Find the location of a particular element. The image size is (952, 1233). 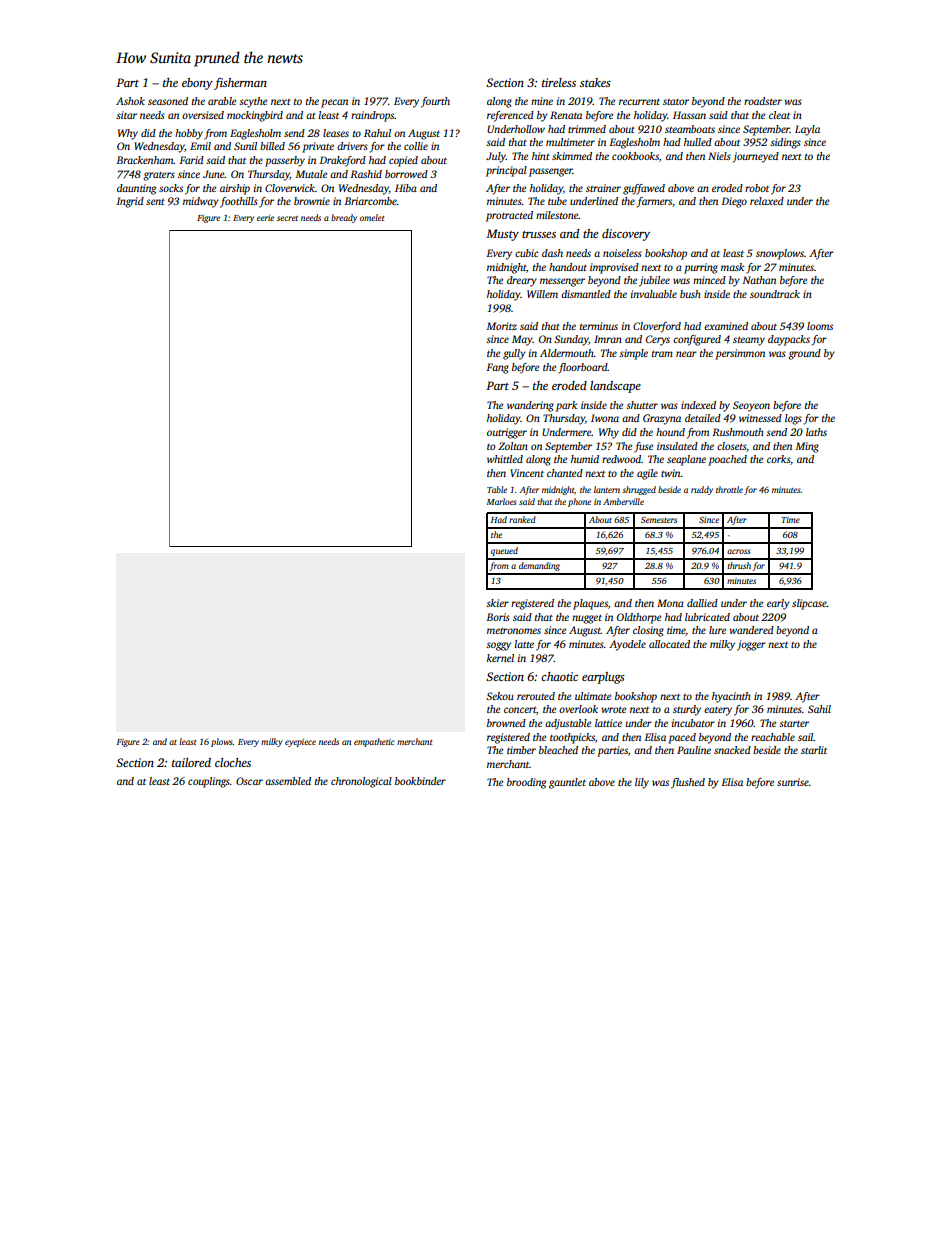

stakes is located at coordinates (595, 82).
